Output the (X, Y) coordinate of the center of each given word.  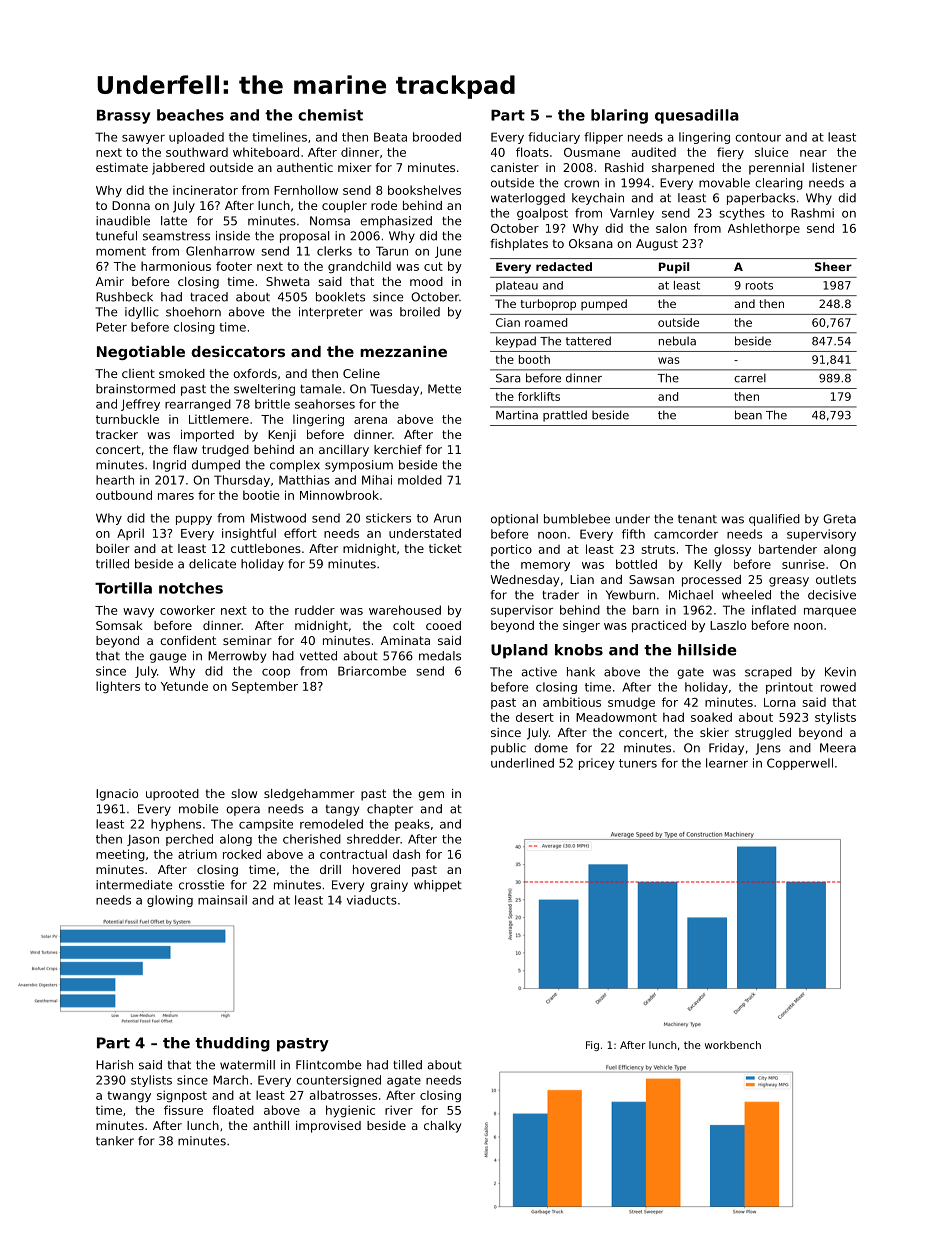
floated (233, 1110)
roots (759, 285)
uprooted (172, 795)
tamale (320, 389)
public (508, 749)
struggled (763, 734)
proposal (304, 237)
